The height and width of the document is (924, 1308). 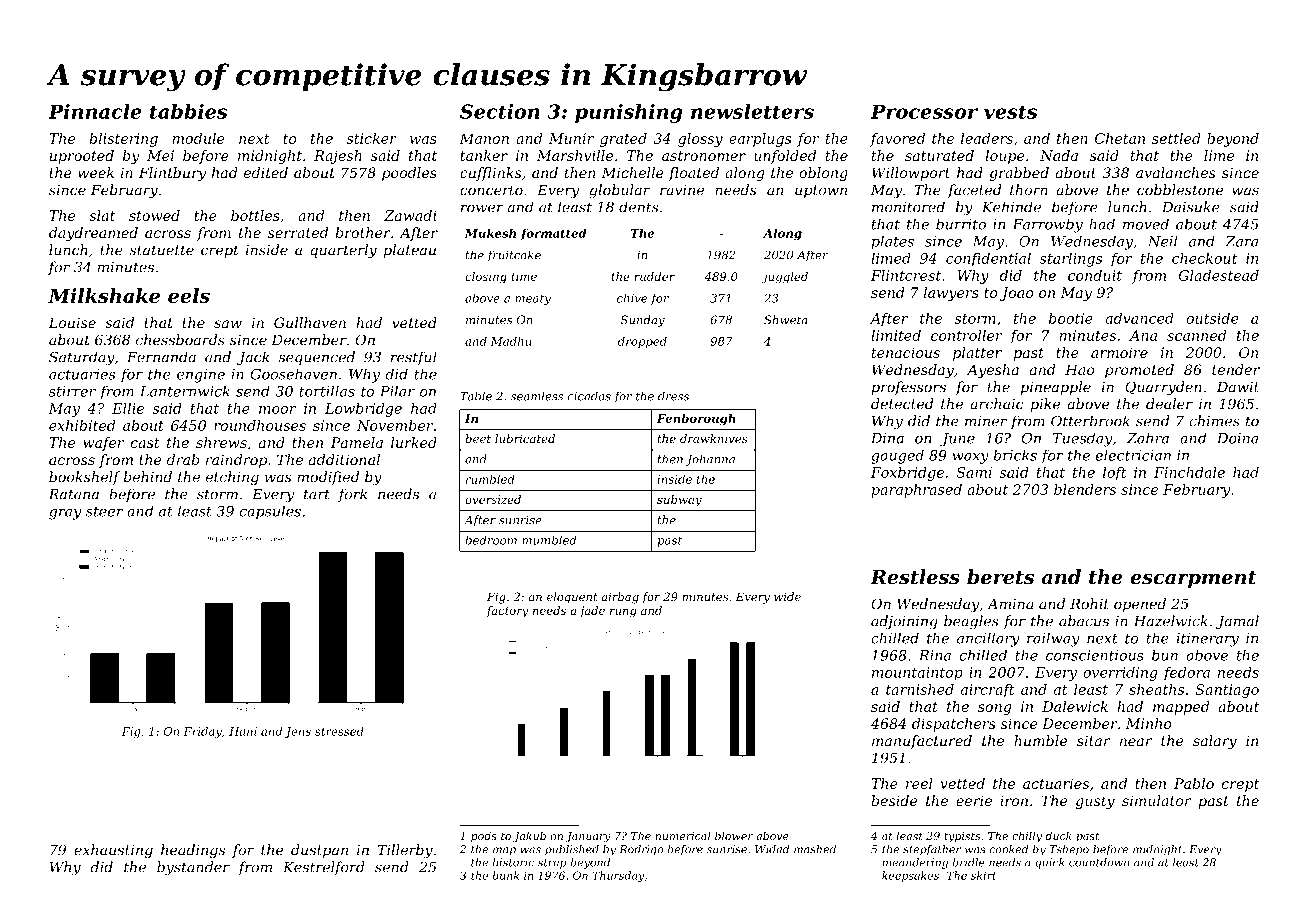 I want to click on subway, so click(x=679, y=501).
